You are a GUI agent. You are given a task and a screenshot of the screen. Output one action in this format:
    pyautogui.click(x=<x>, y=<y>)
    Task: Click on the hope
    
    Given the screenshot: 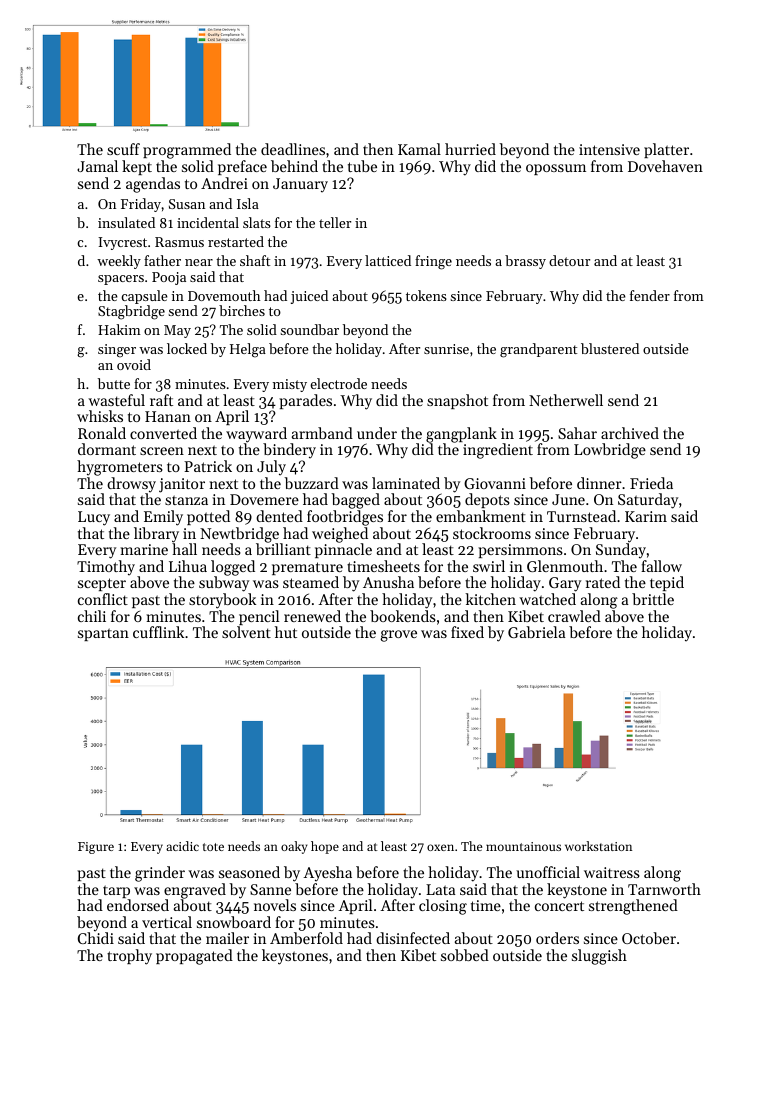 What is the action you would take?
    pyautogui.click(x=325, y=847)
